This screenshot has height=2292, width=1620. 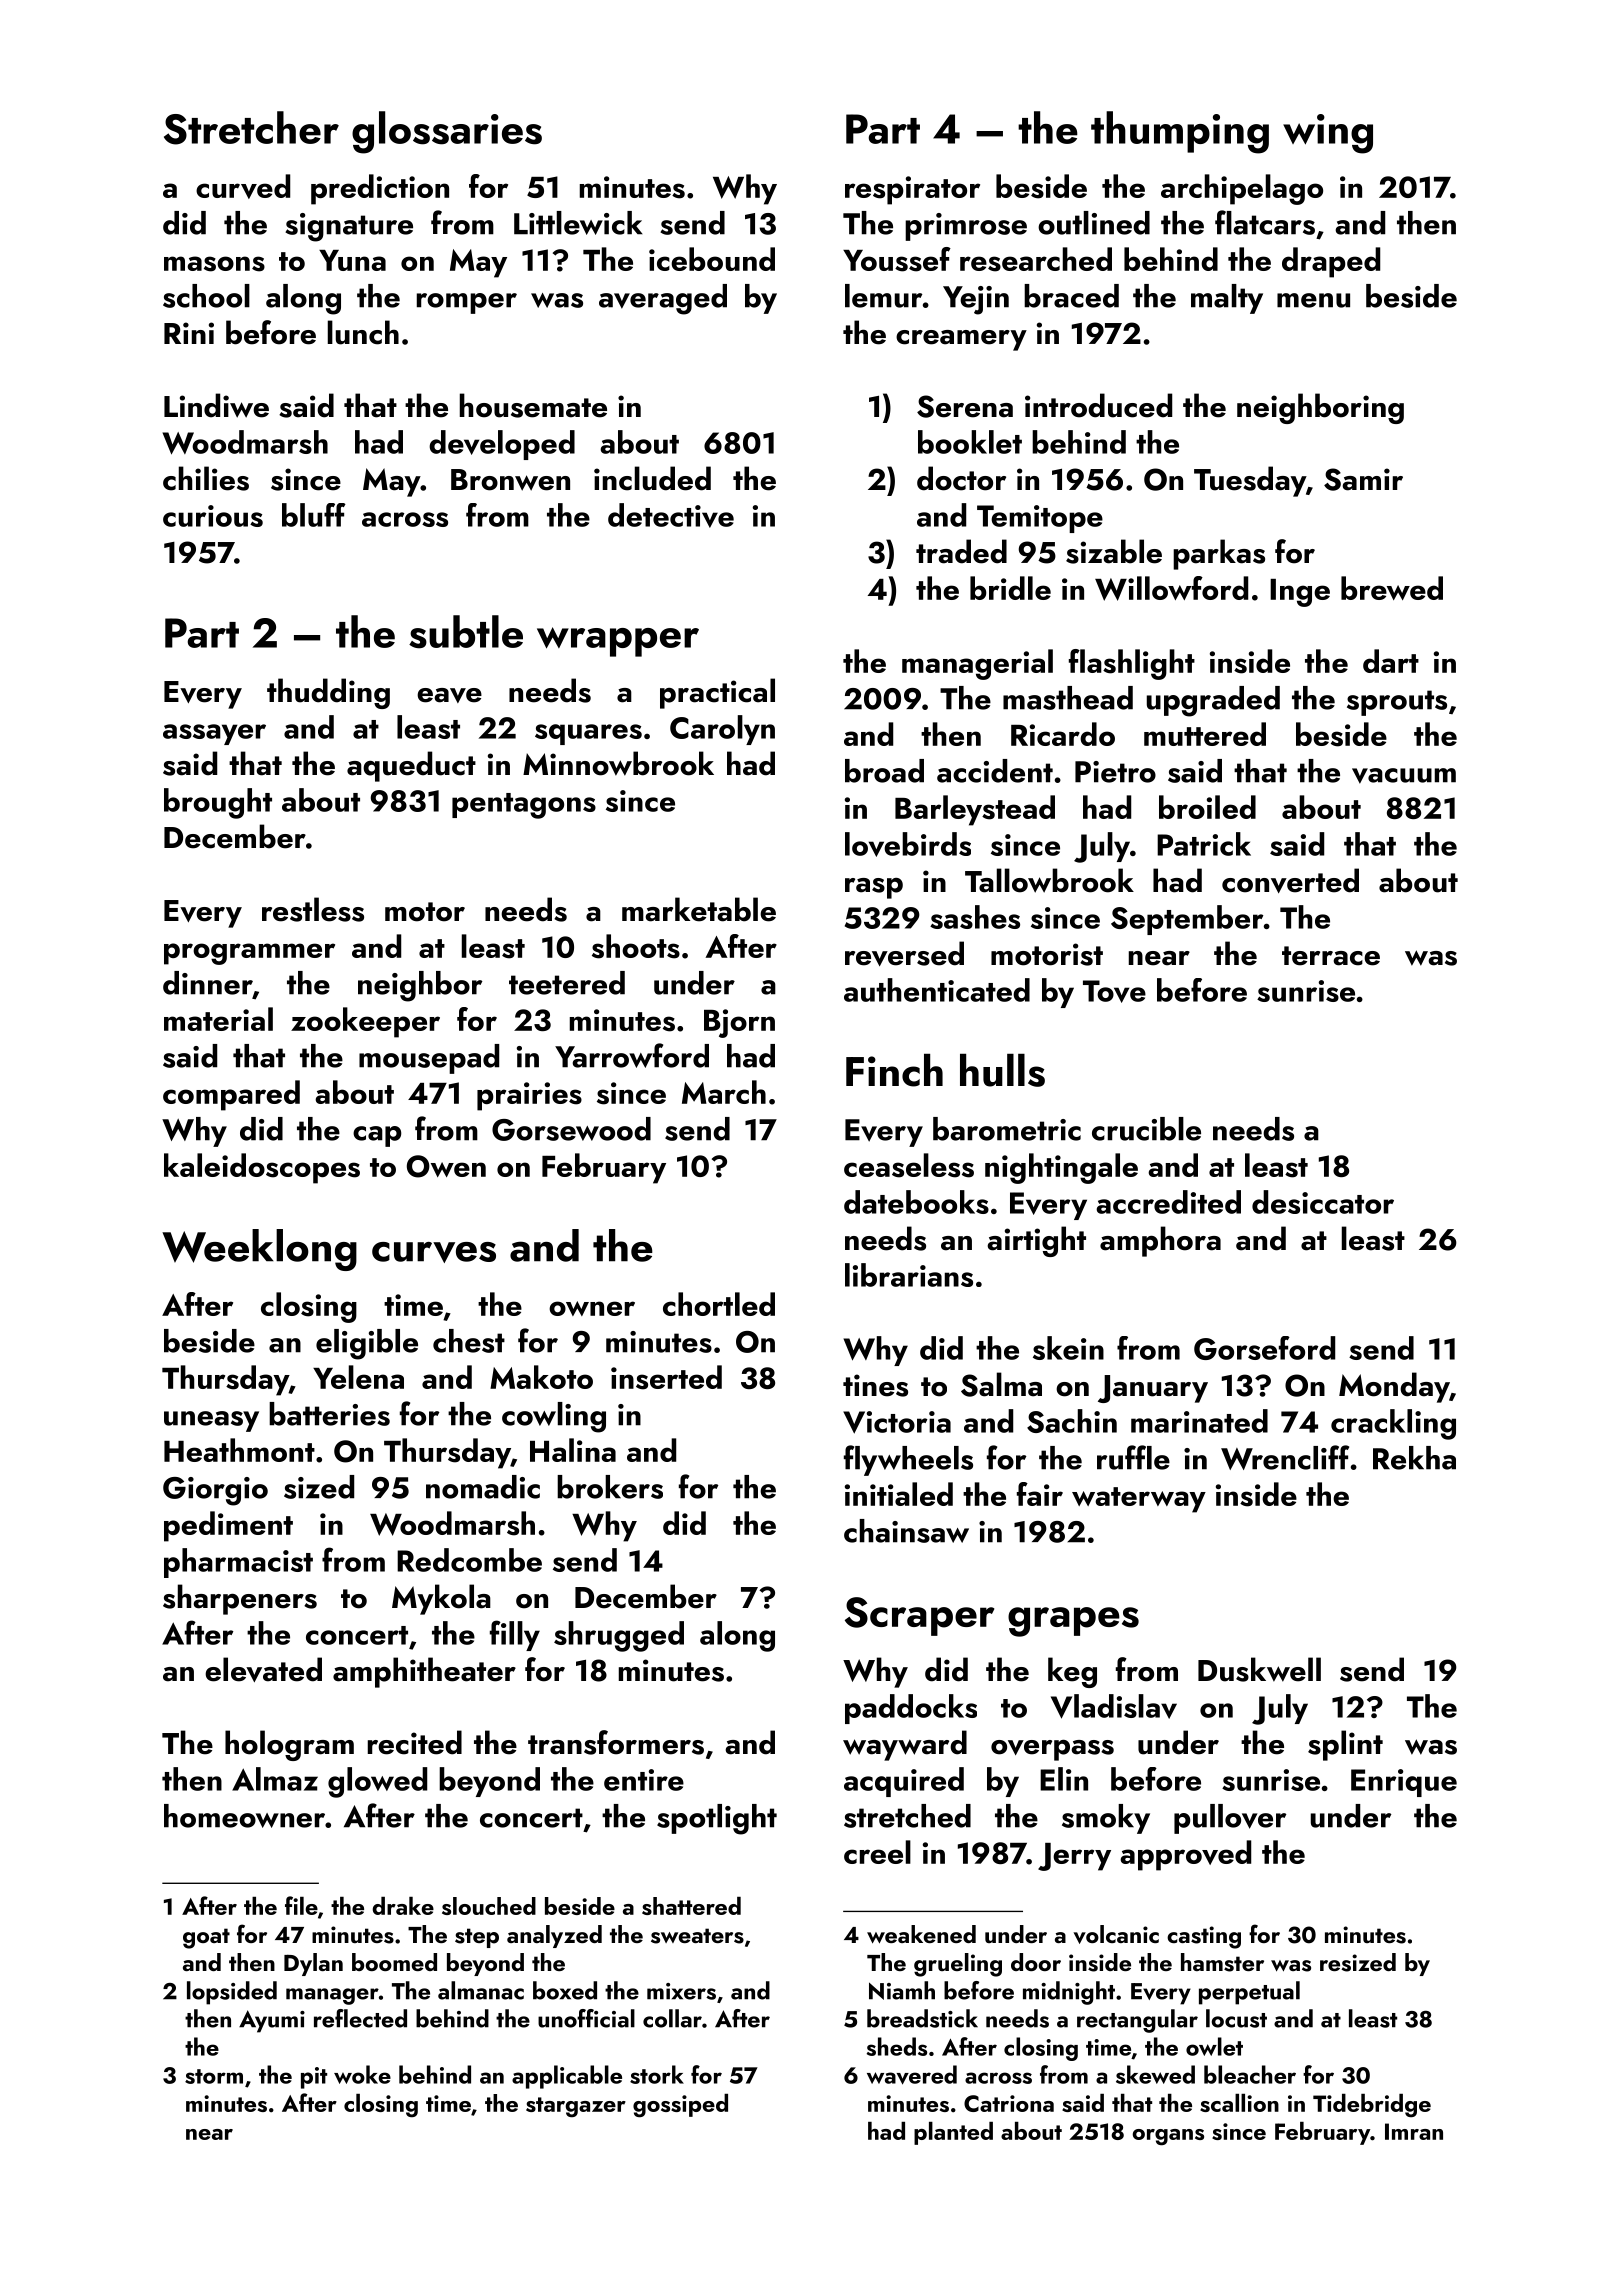 What do you see at coordinates (1404, 1783) in the screenshot?
I see `Enrique` at bounding box center [1404, 1783].
